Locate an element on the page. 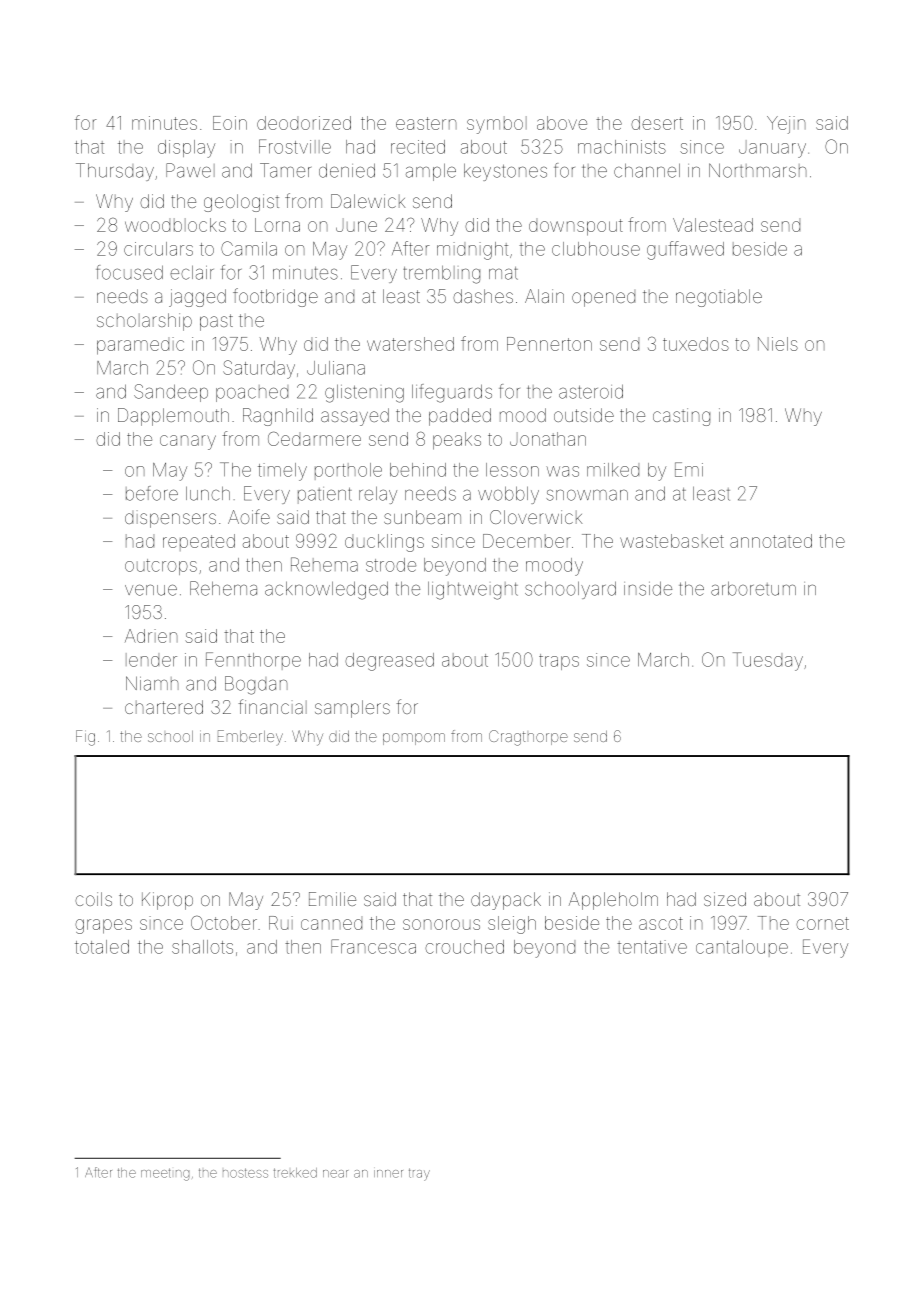 The image size is (924, 1314). meeting is located at coordinates (165, 1174).
